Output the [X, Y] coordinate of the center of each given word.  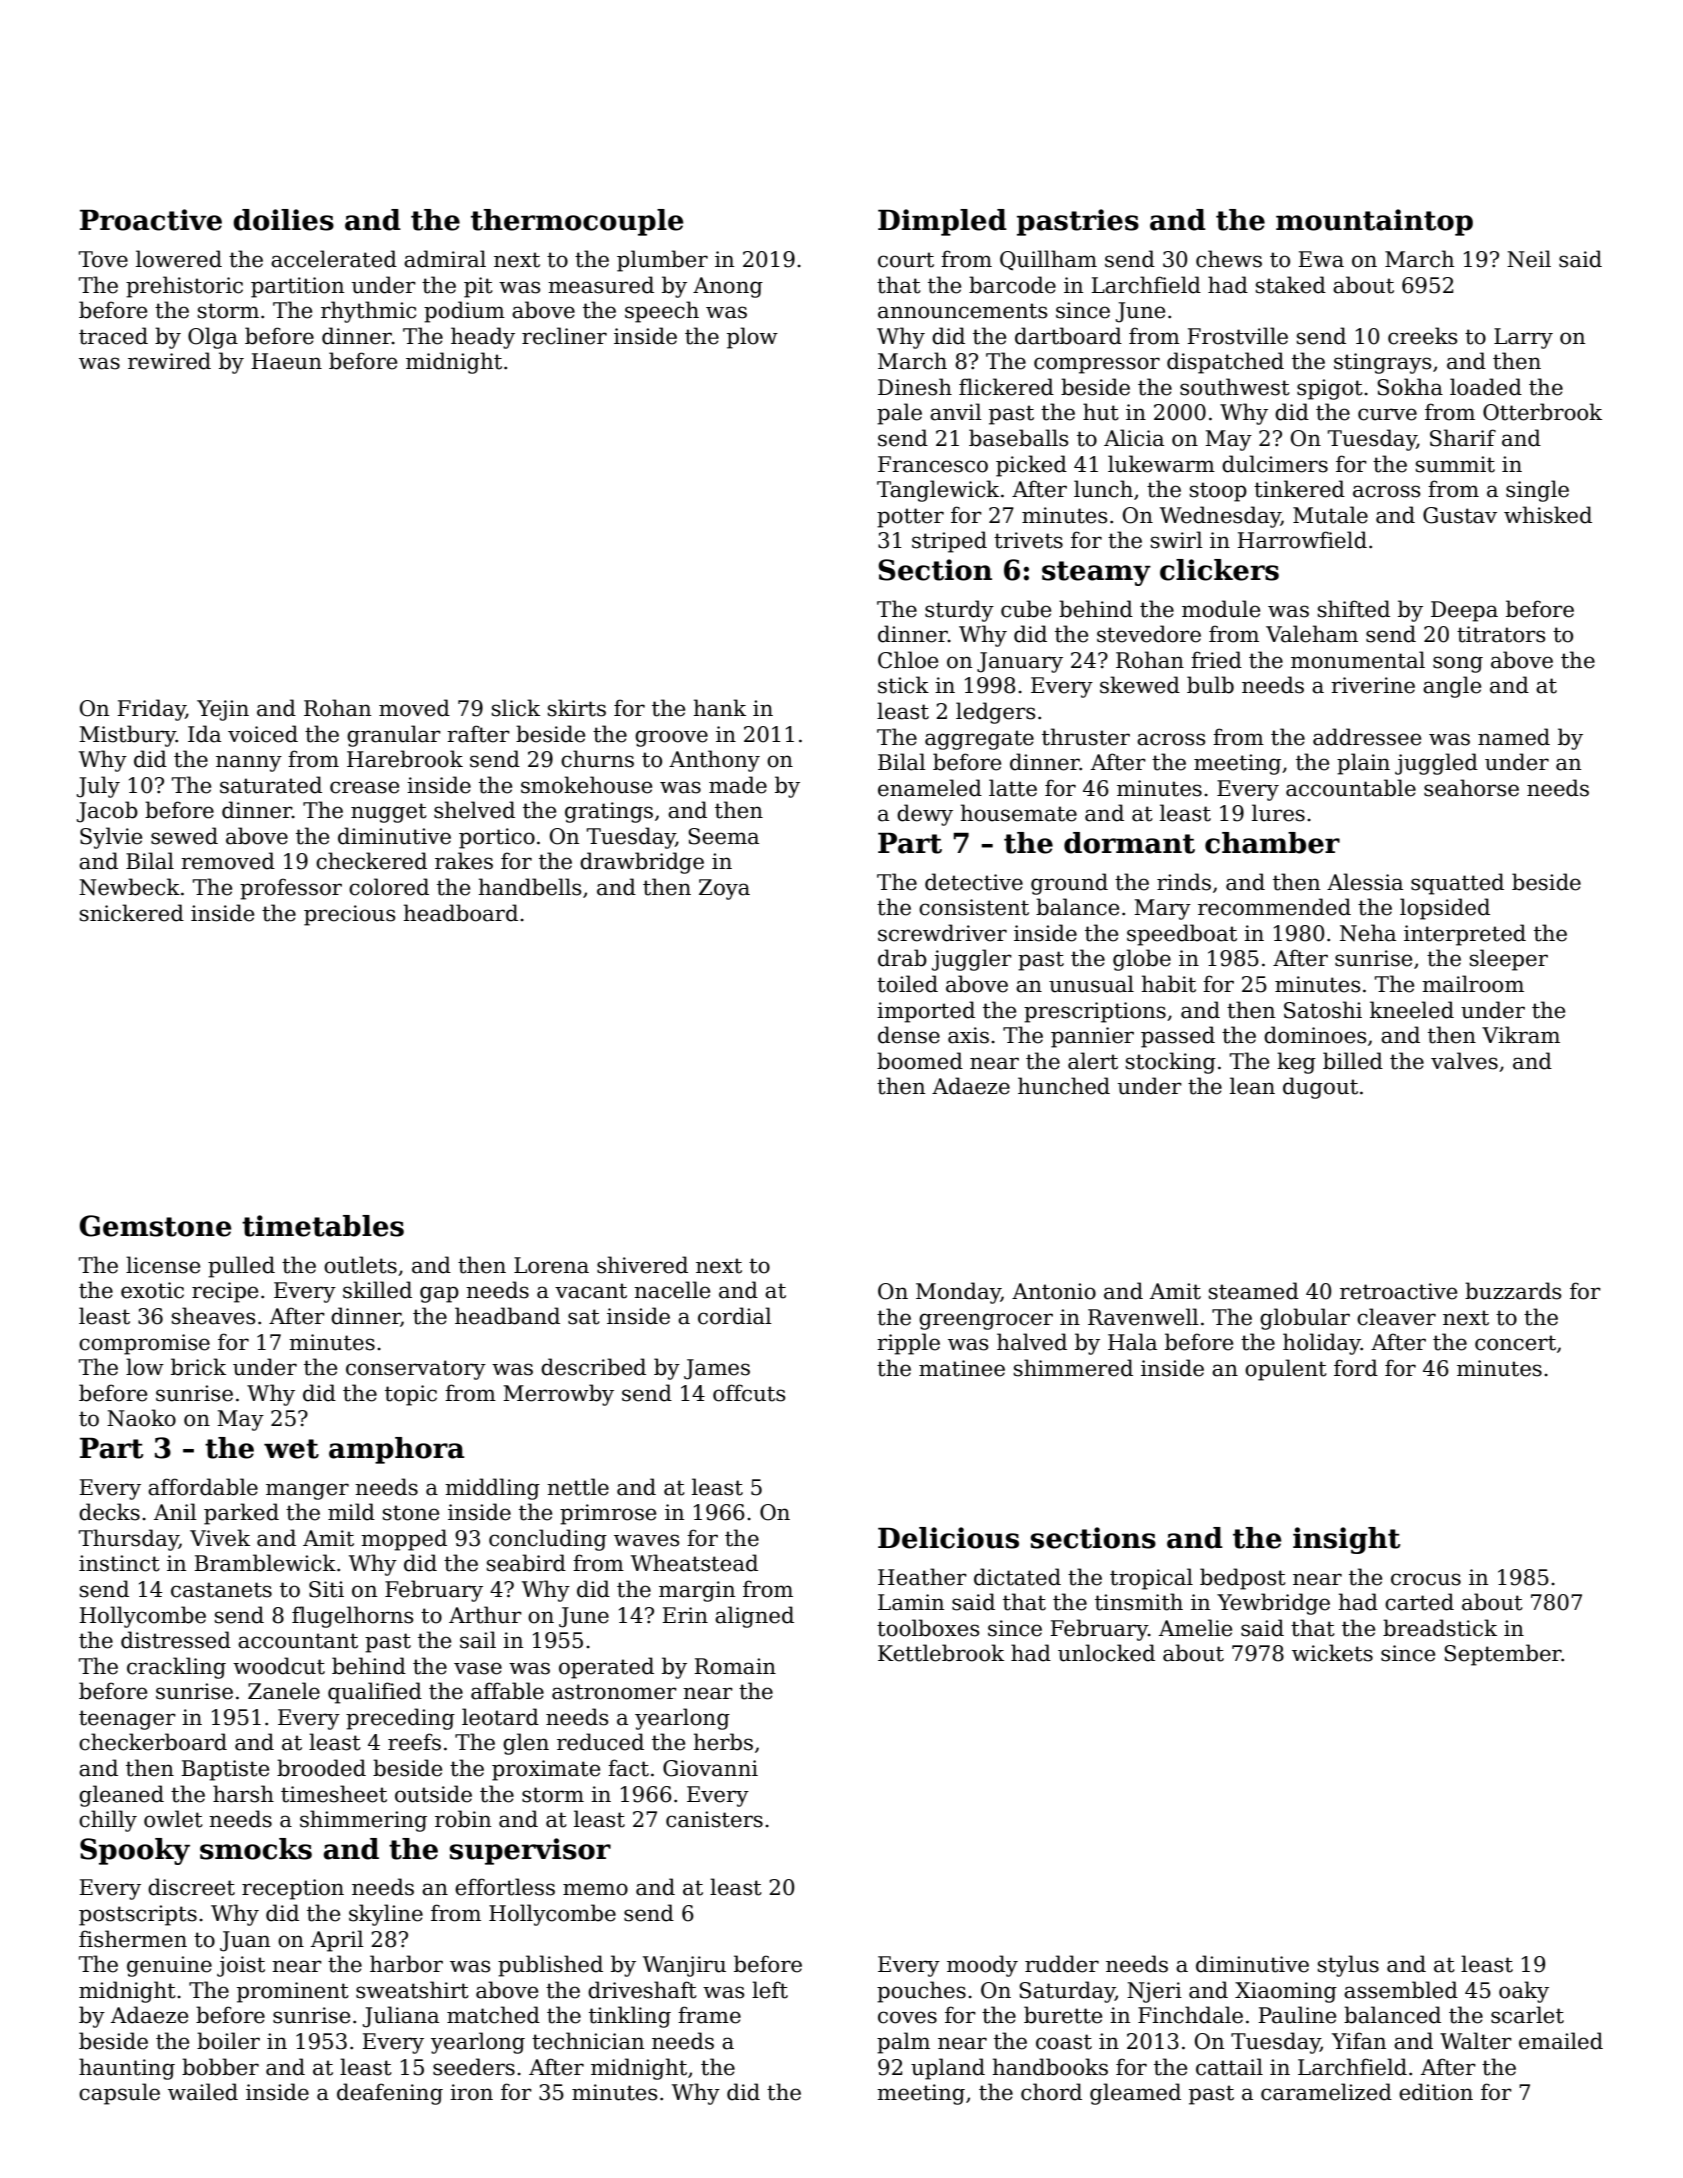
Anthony [714, 761]
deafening [390, 2094]
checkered [371, 861]
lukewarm [1161, 464]
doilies [283, 220]
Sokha [1410, 387]
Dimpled [942, 222]
